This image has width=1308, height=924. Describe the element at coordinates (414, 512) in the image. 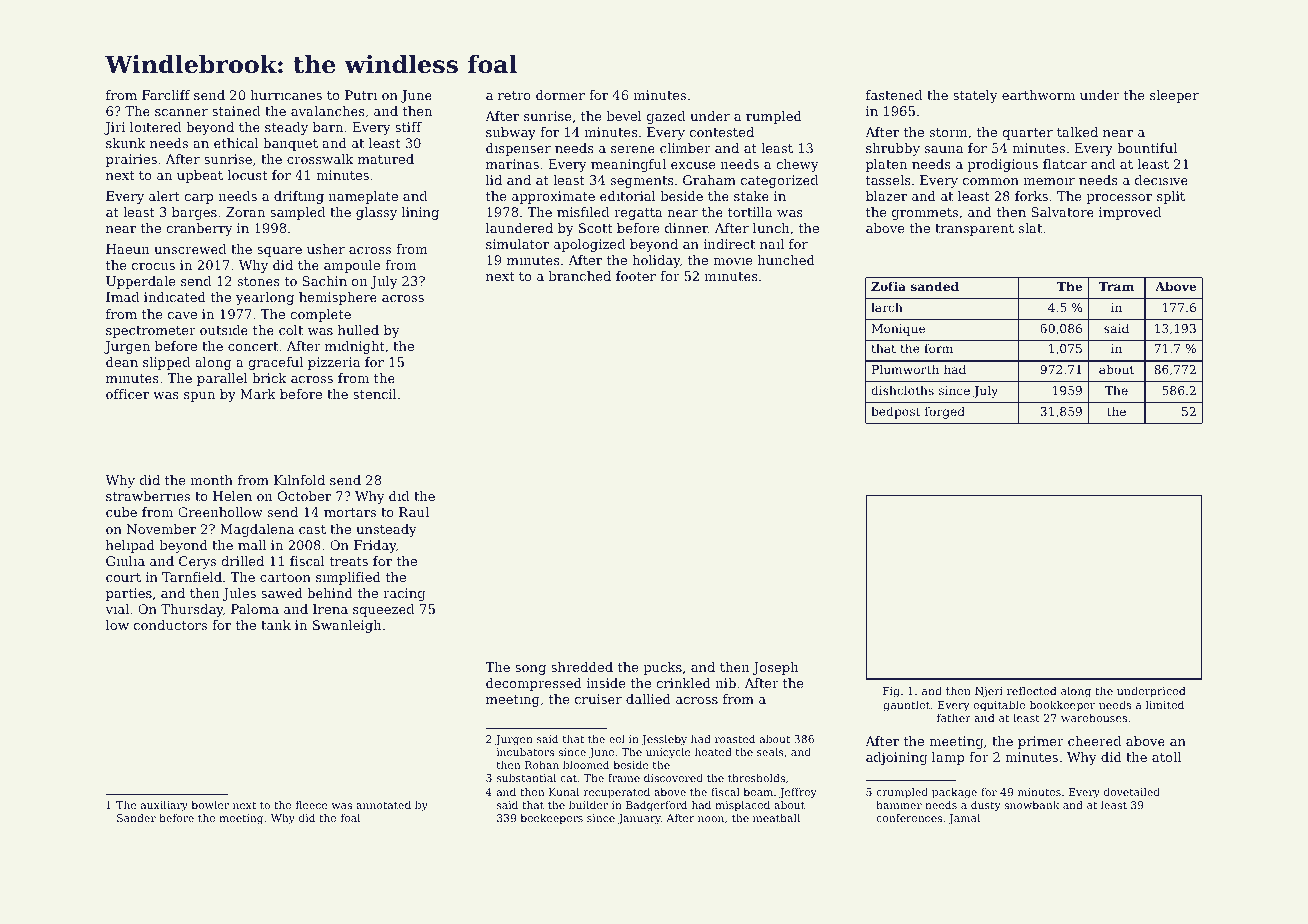

I see `Raul` at that location.
